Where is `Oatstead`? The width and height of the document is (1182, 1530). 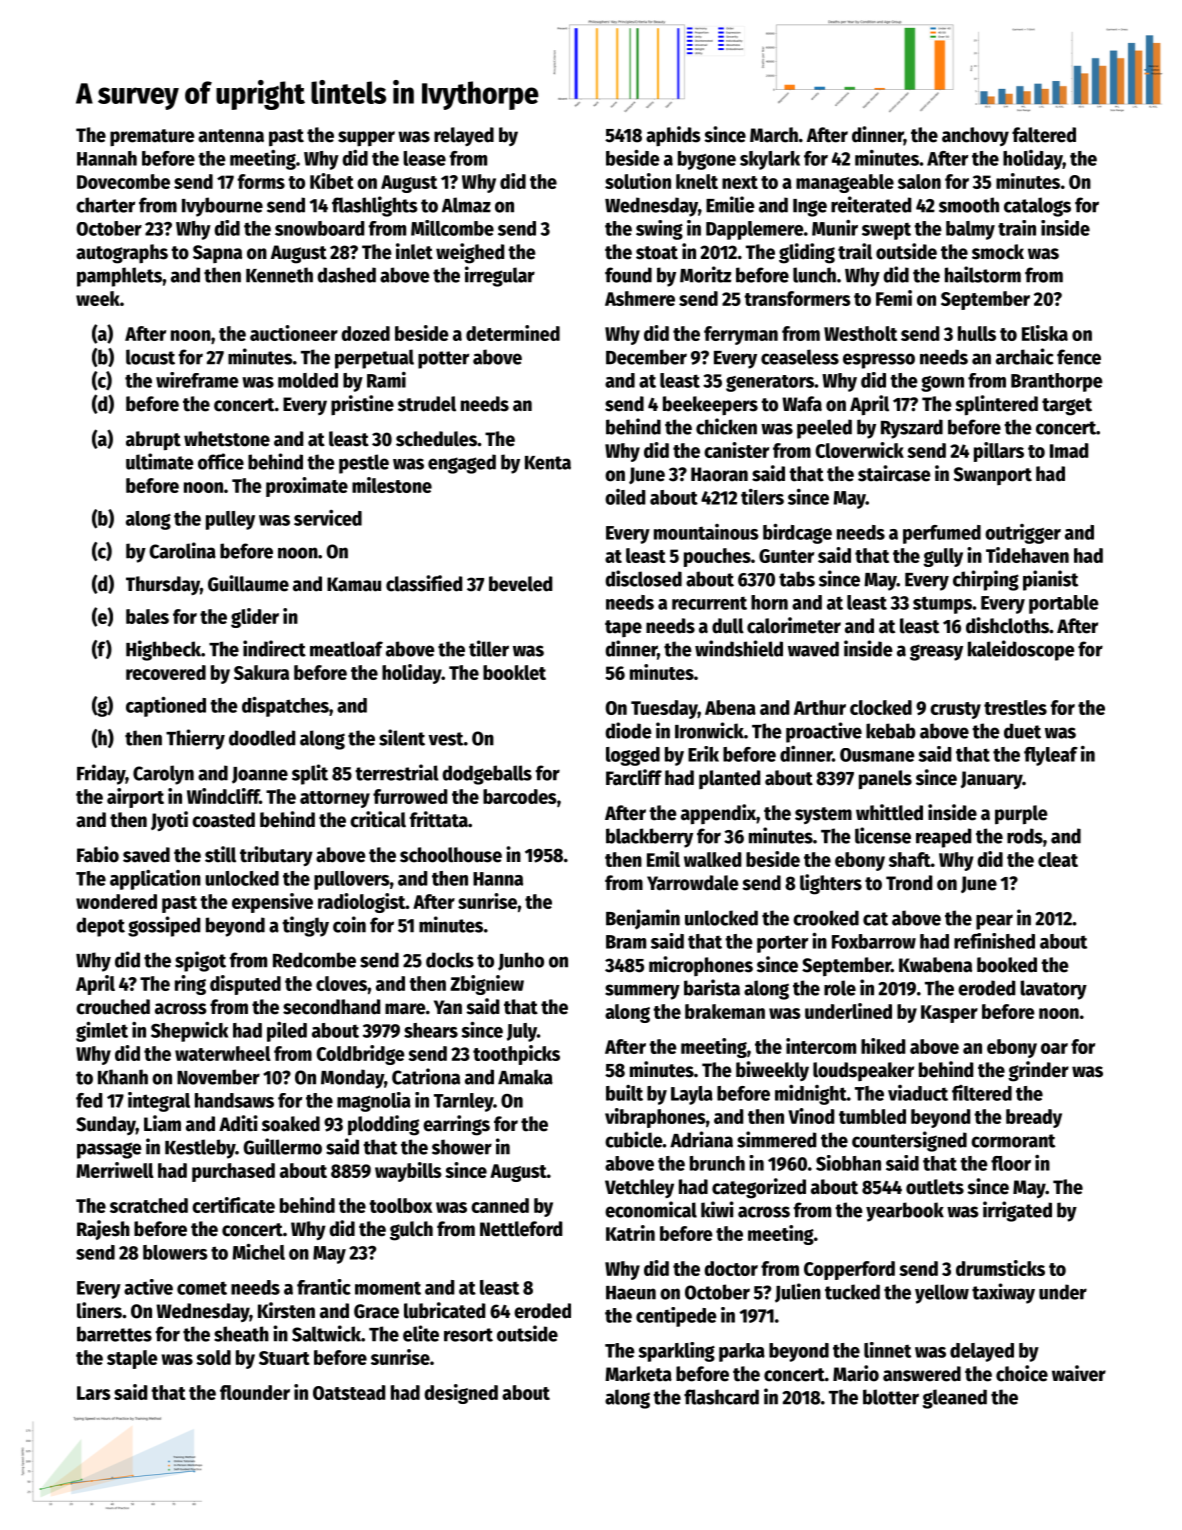 Oatstead is located at coordinates (349, 1392).
